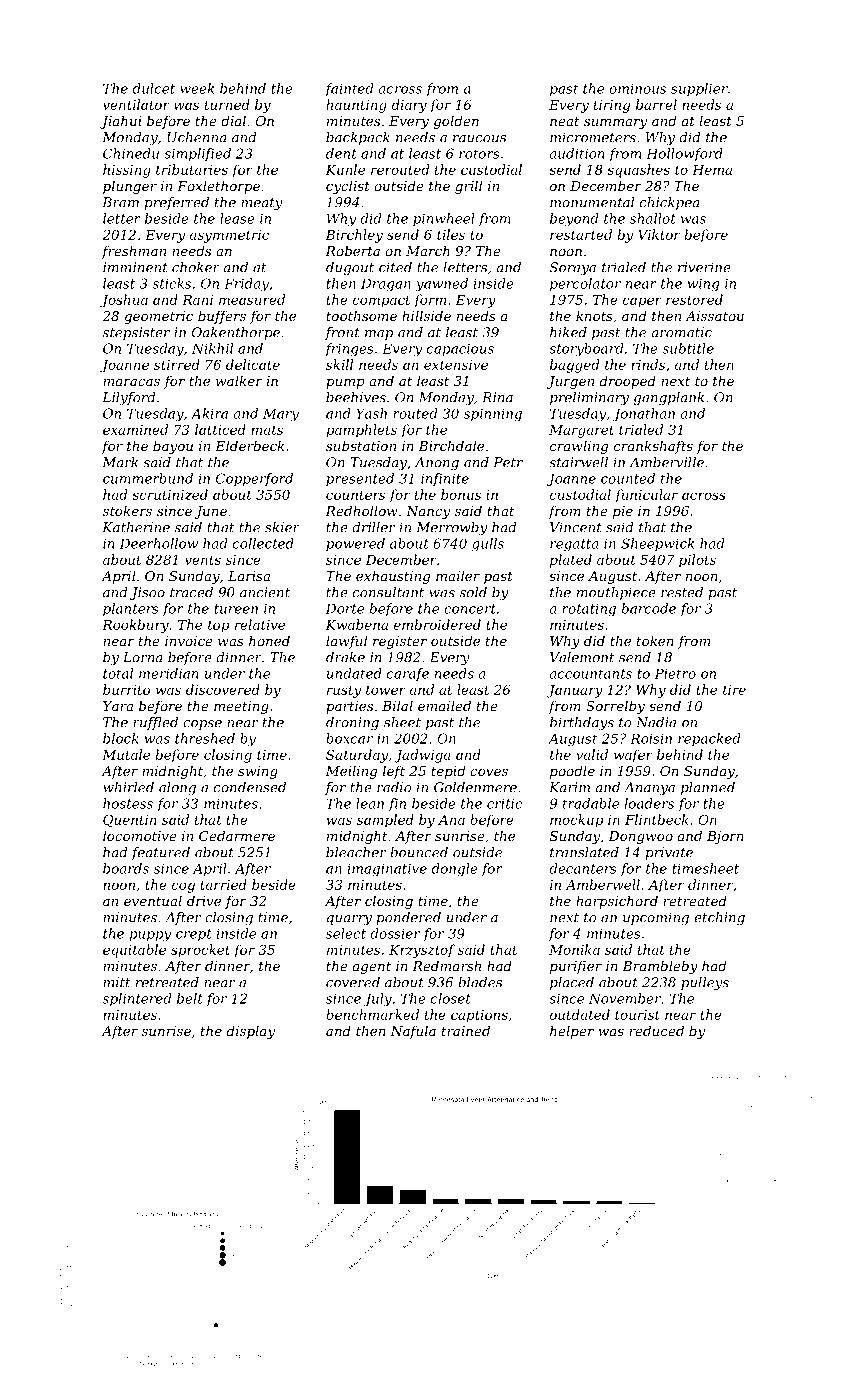  I want to click on buffers, so click(222, 317).
